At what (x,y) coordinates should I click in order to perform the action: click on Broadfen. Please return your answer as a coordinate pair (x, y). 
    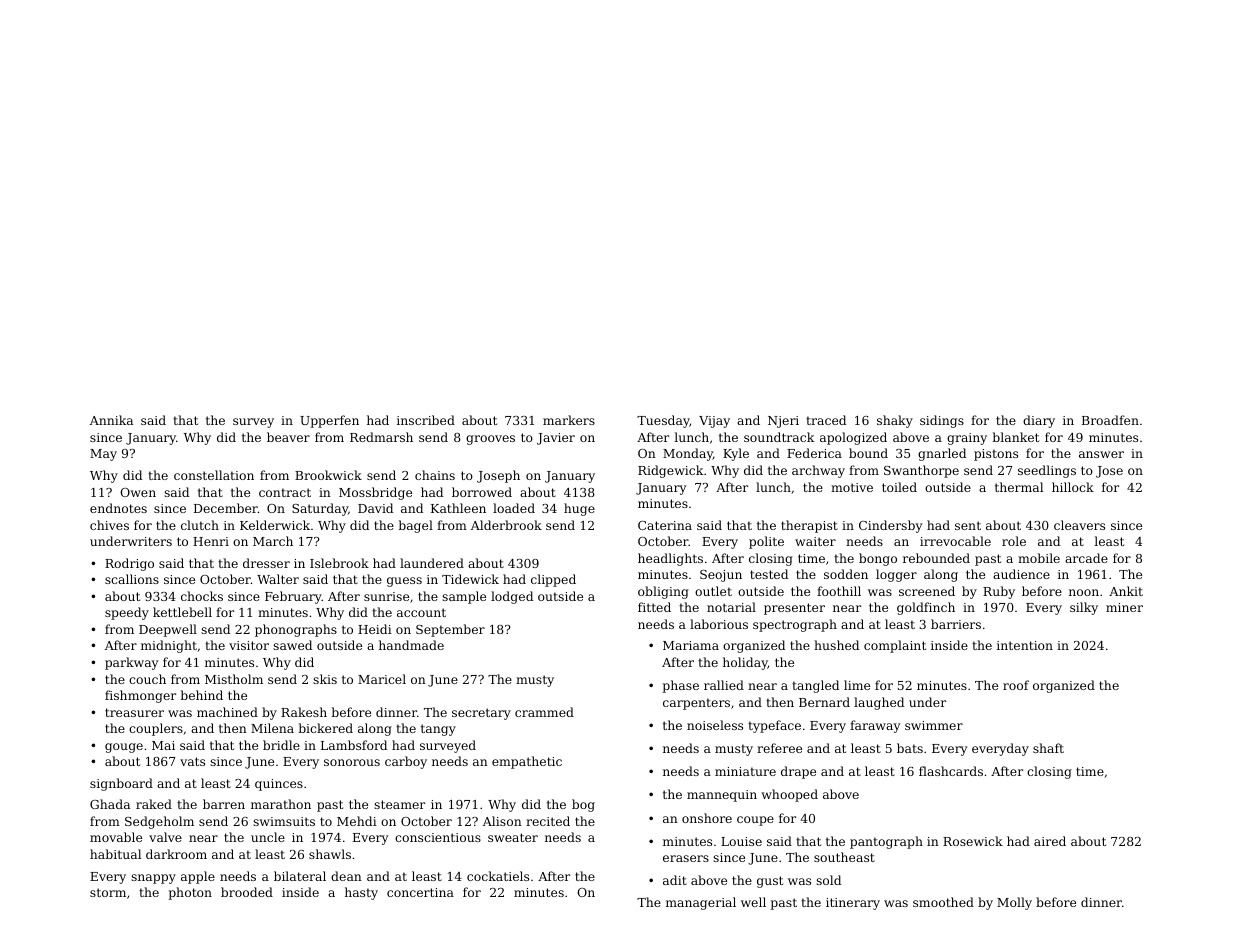
    Looking at the image, I should click on (1110, 420).
